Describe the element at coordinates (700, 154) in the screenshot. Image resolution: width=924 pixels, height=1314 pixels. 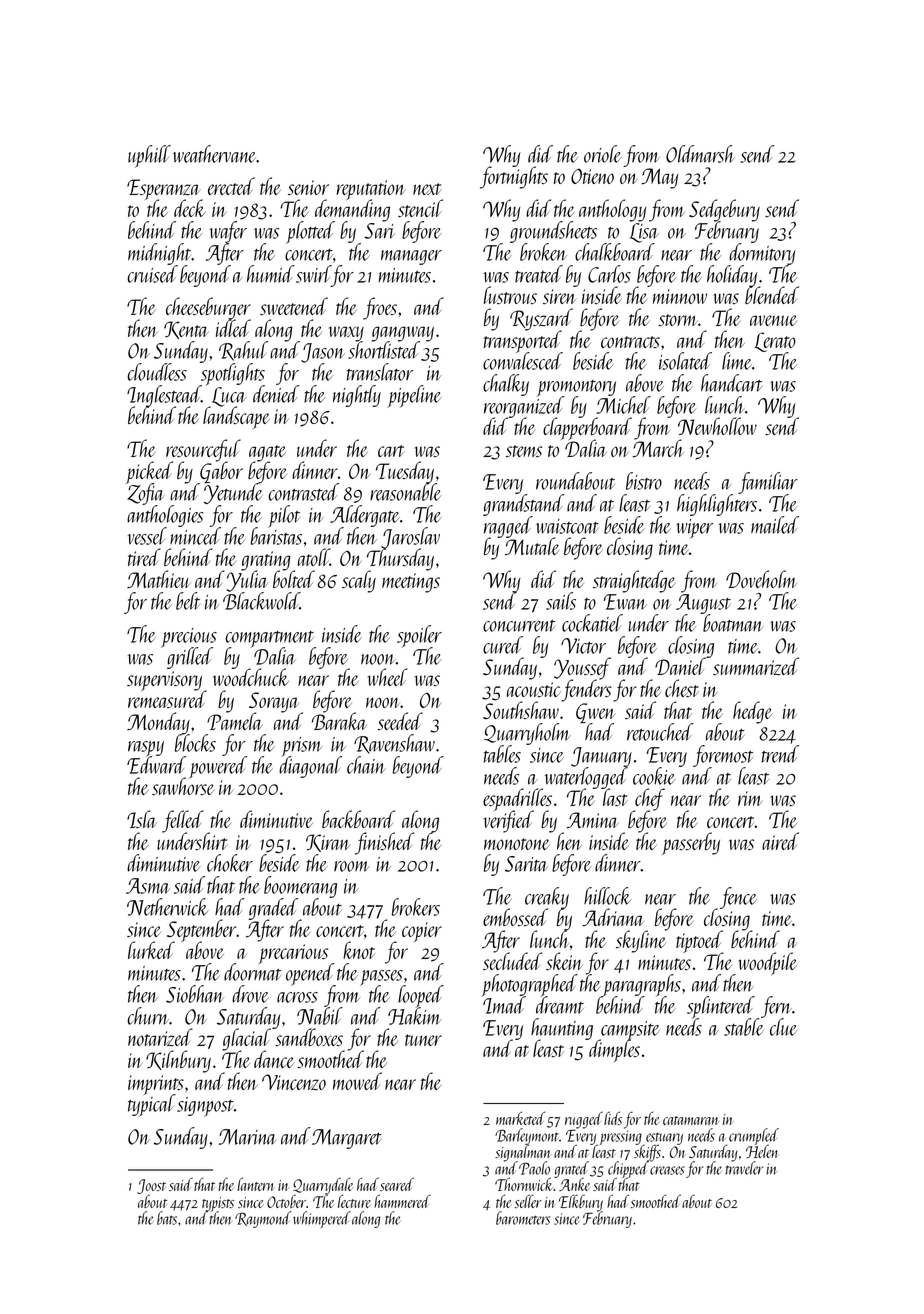
I see `Oldmarsh` at that location.
